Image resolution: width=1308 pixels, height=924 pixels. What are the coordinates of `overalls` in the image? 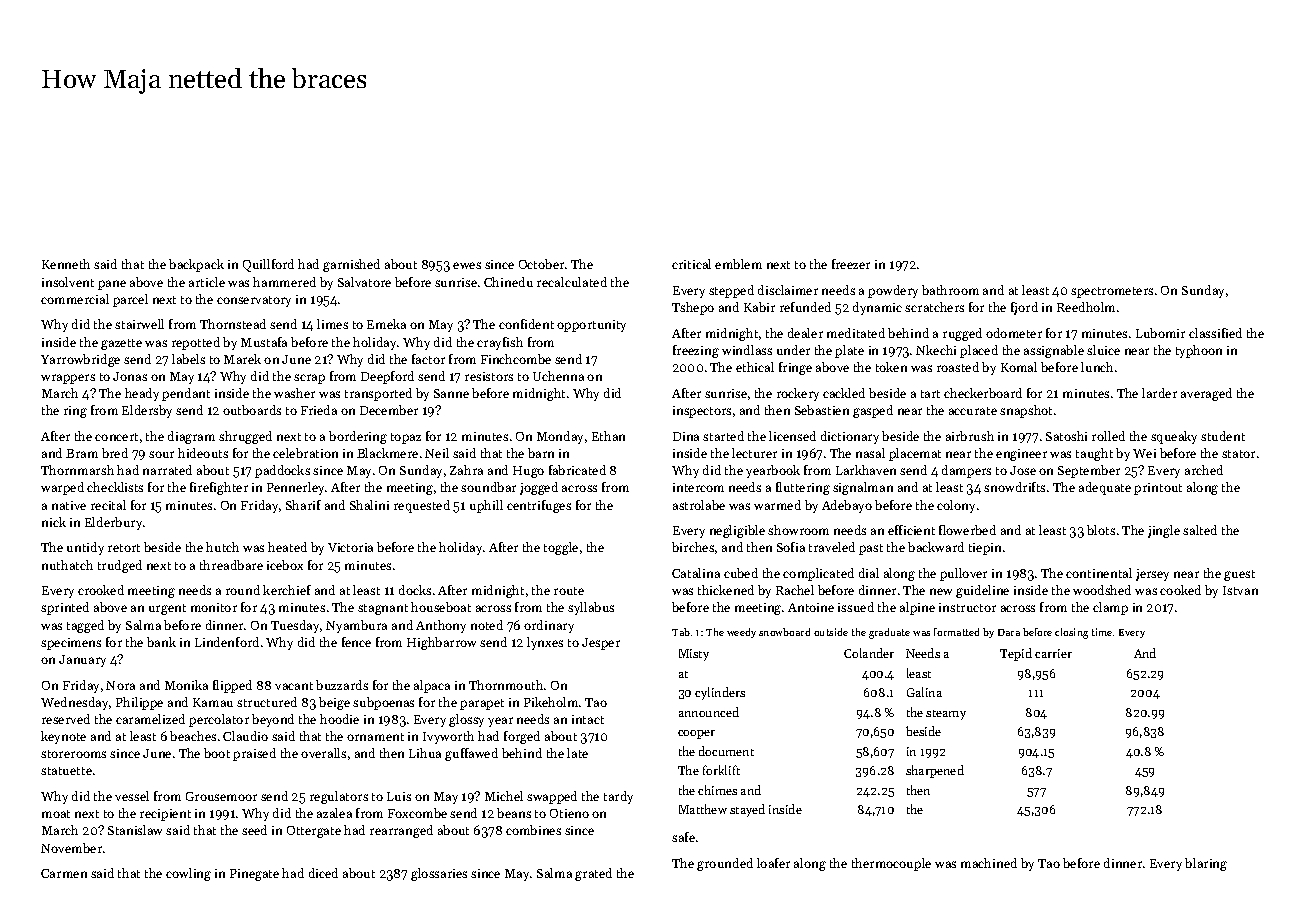 It's located at (323, 753).
